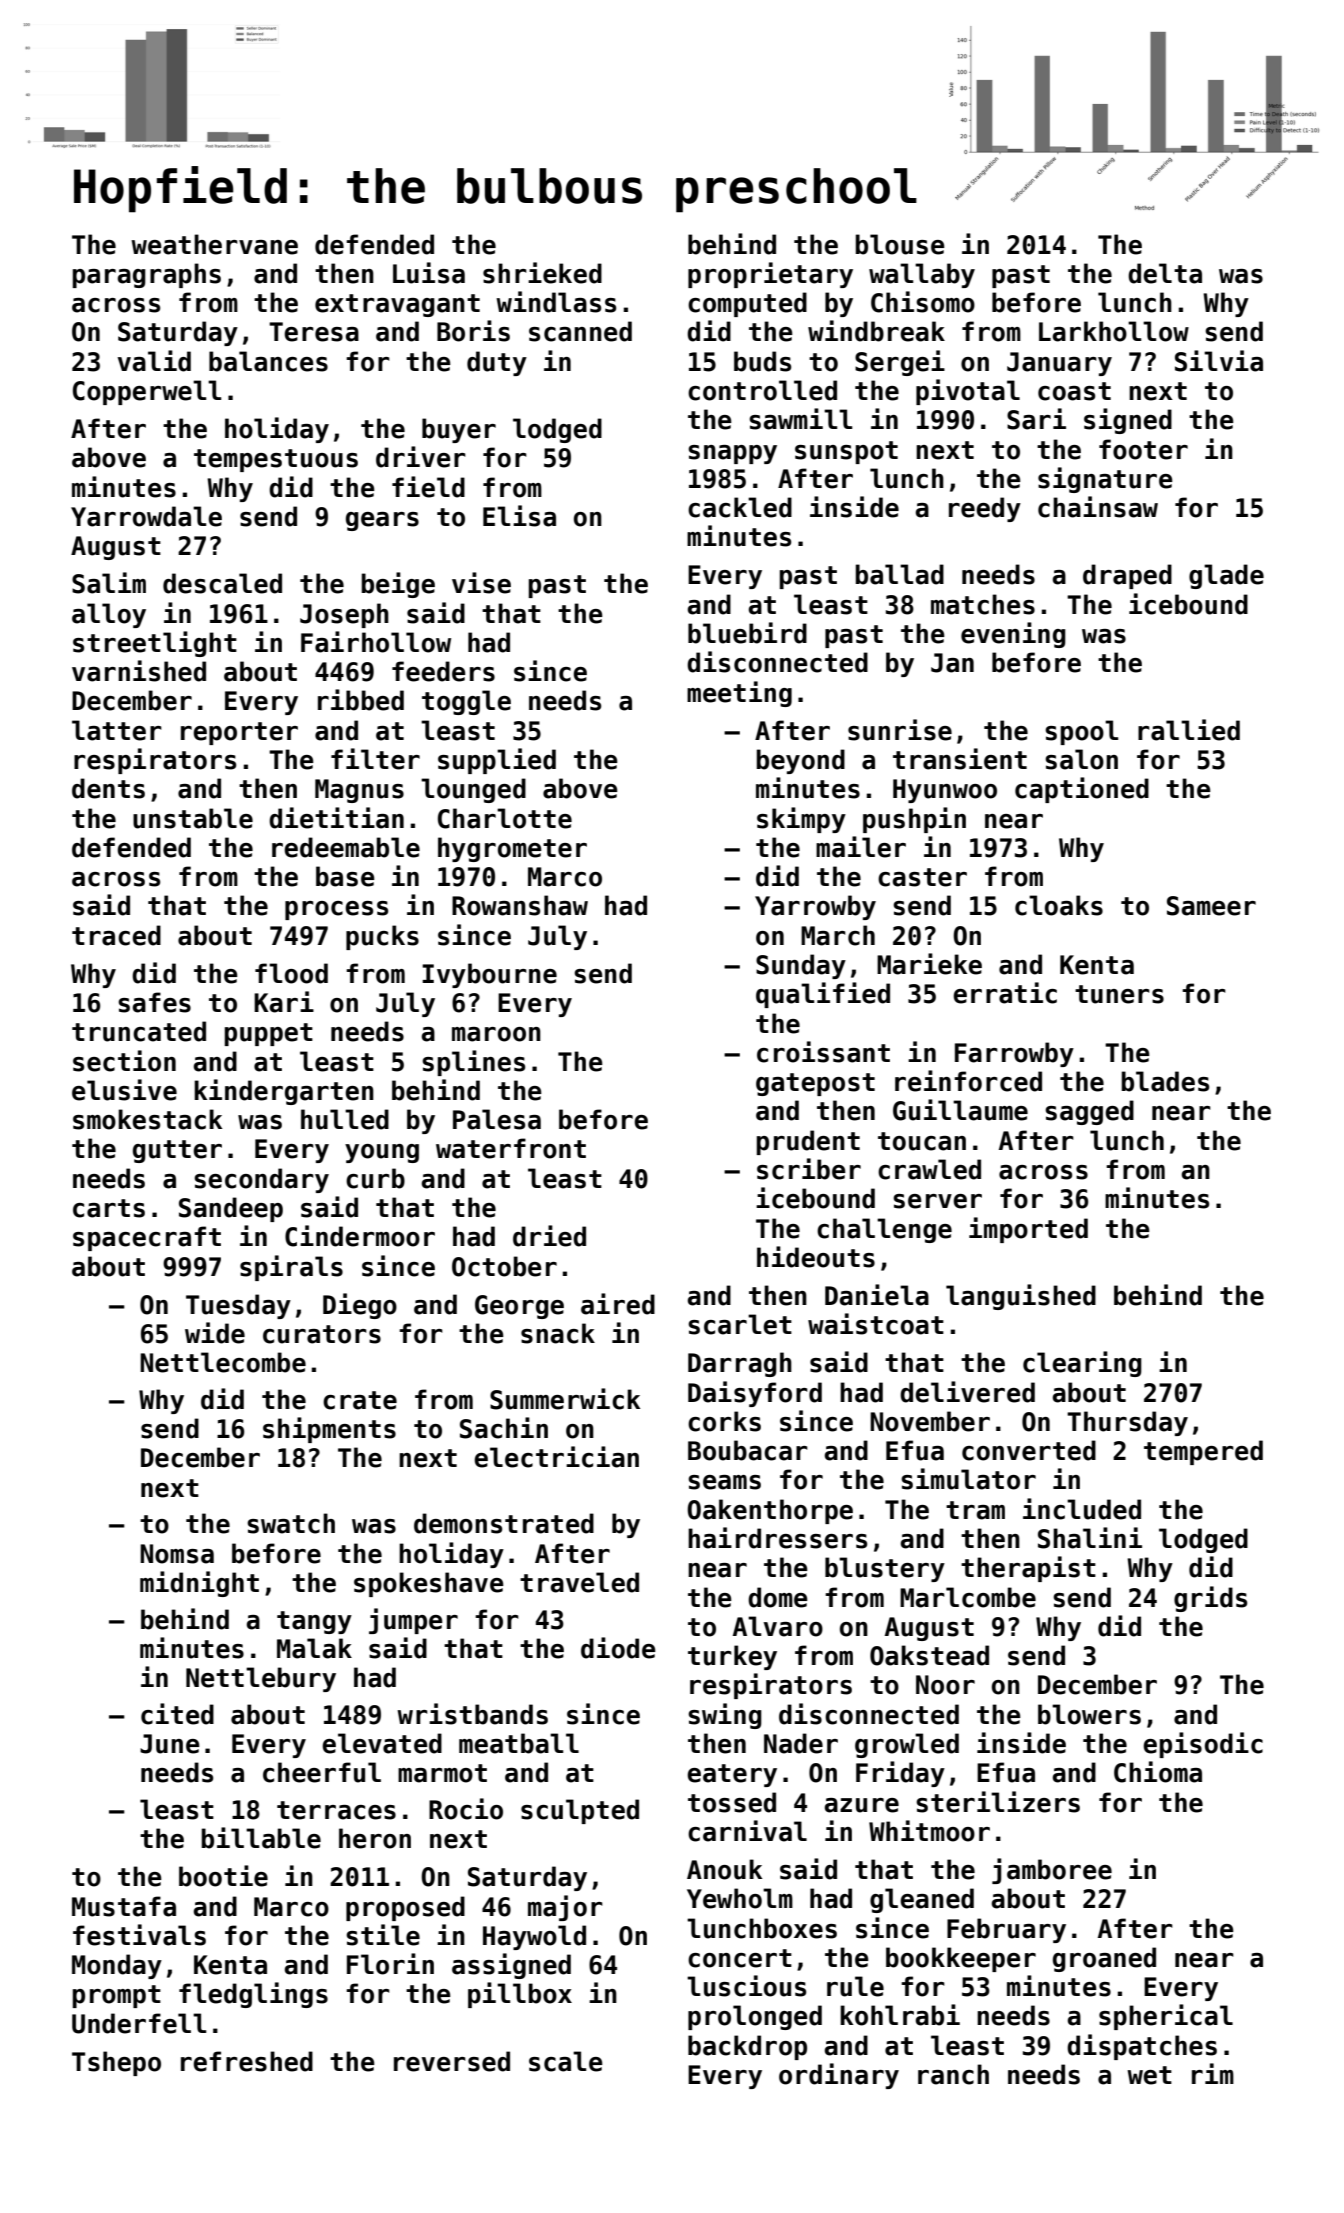  Describe the element at coordinates (542, 273) in the image. I see `shrieked` at that location.
